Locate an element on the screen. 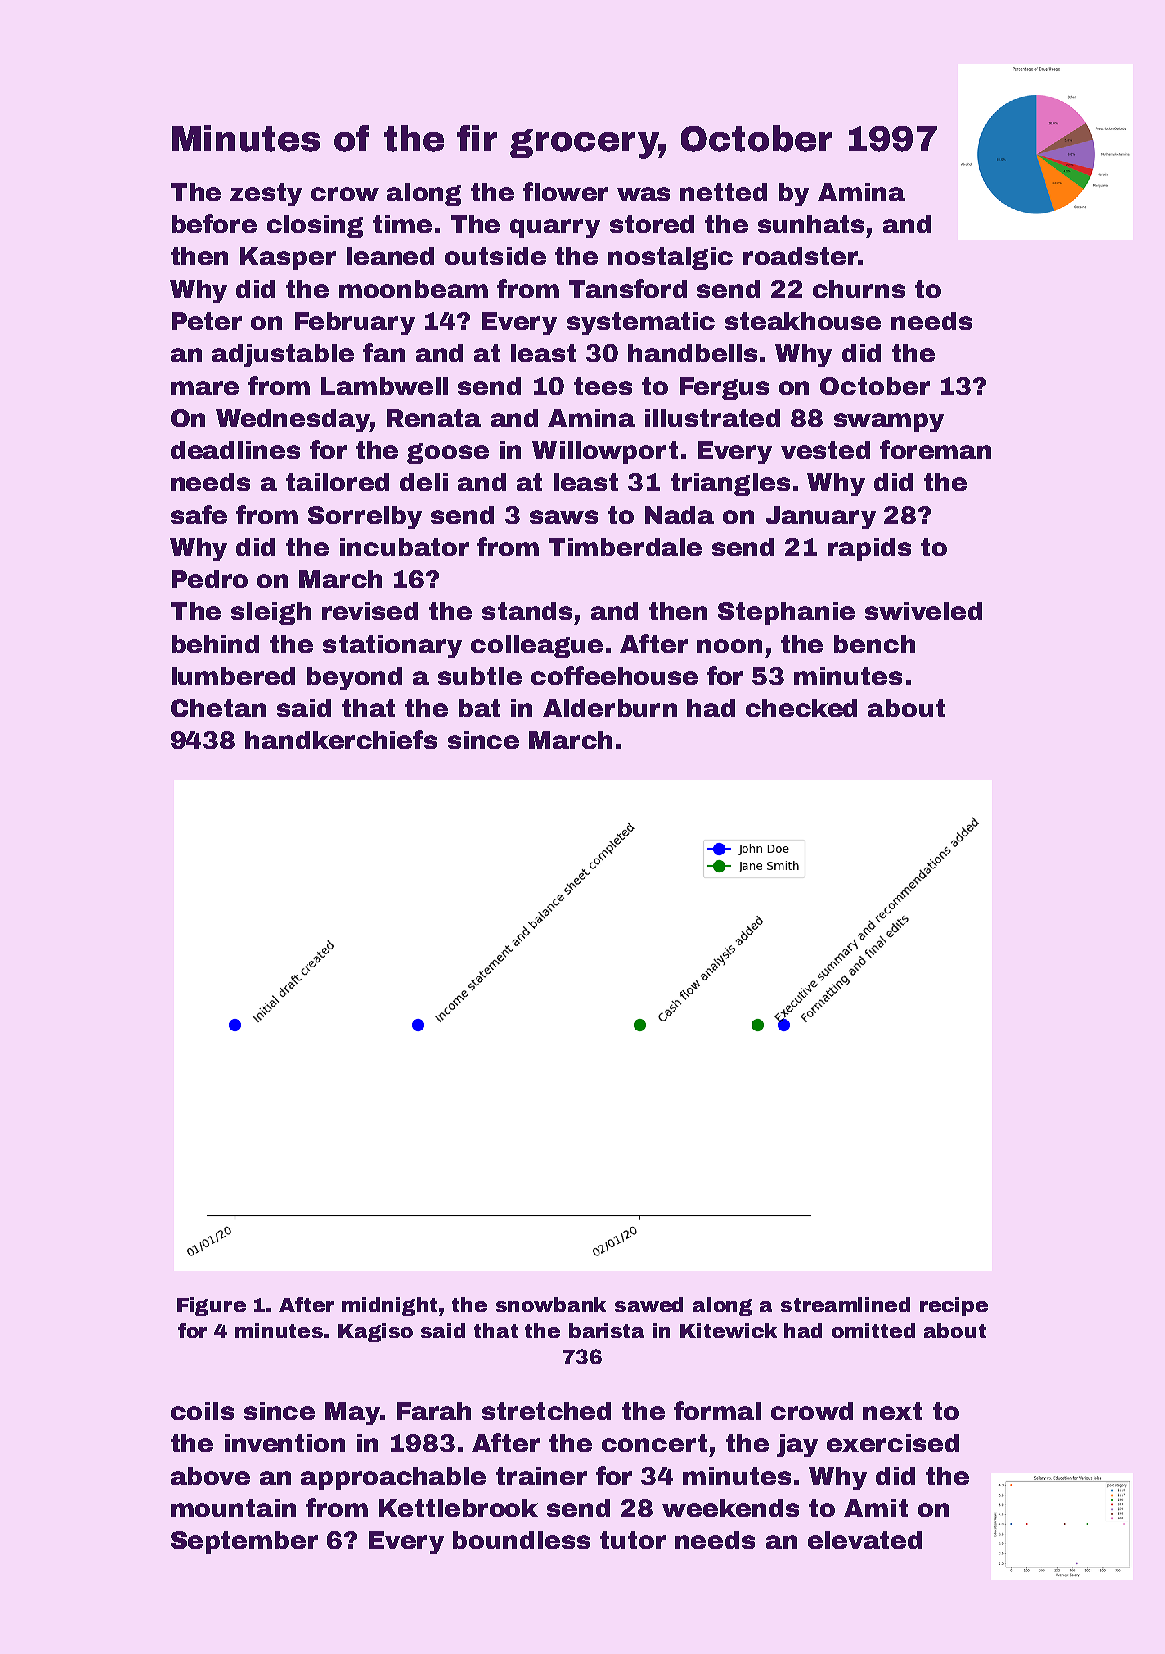 This screenshot has height=1654, width=1165. Kasper is located at coordinates (288, 258).
